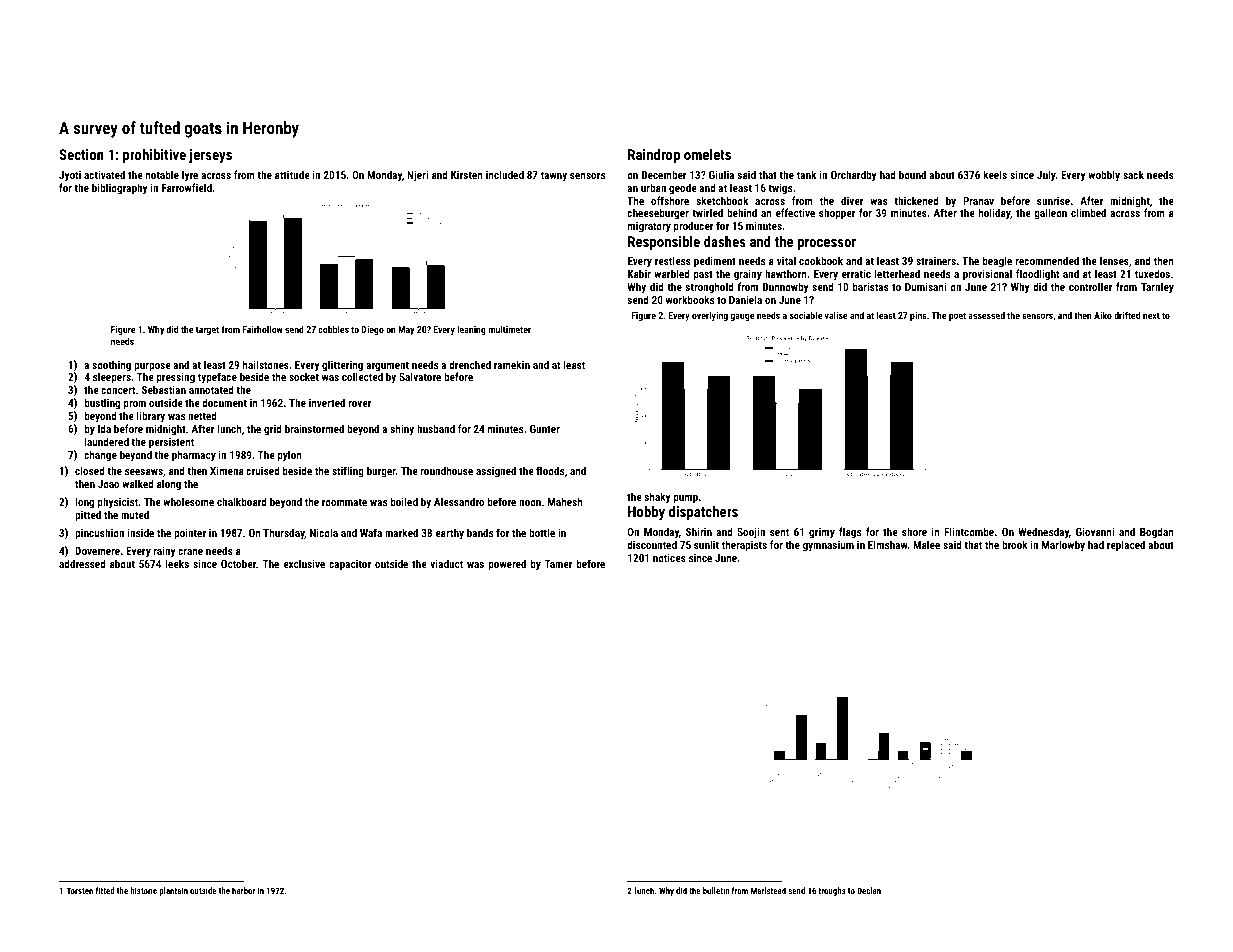  What do you see at coordinates (559, 564) in the screenshot?
I see `Tamer` at bounding box center [559, 564].
